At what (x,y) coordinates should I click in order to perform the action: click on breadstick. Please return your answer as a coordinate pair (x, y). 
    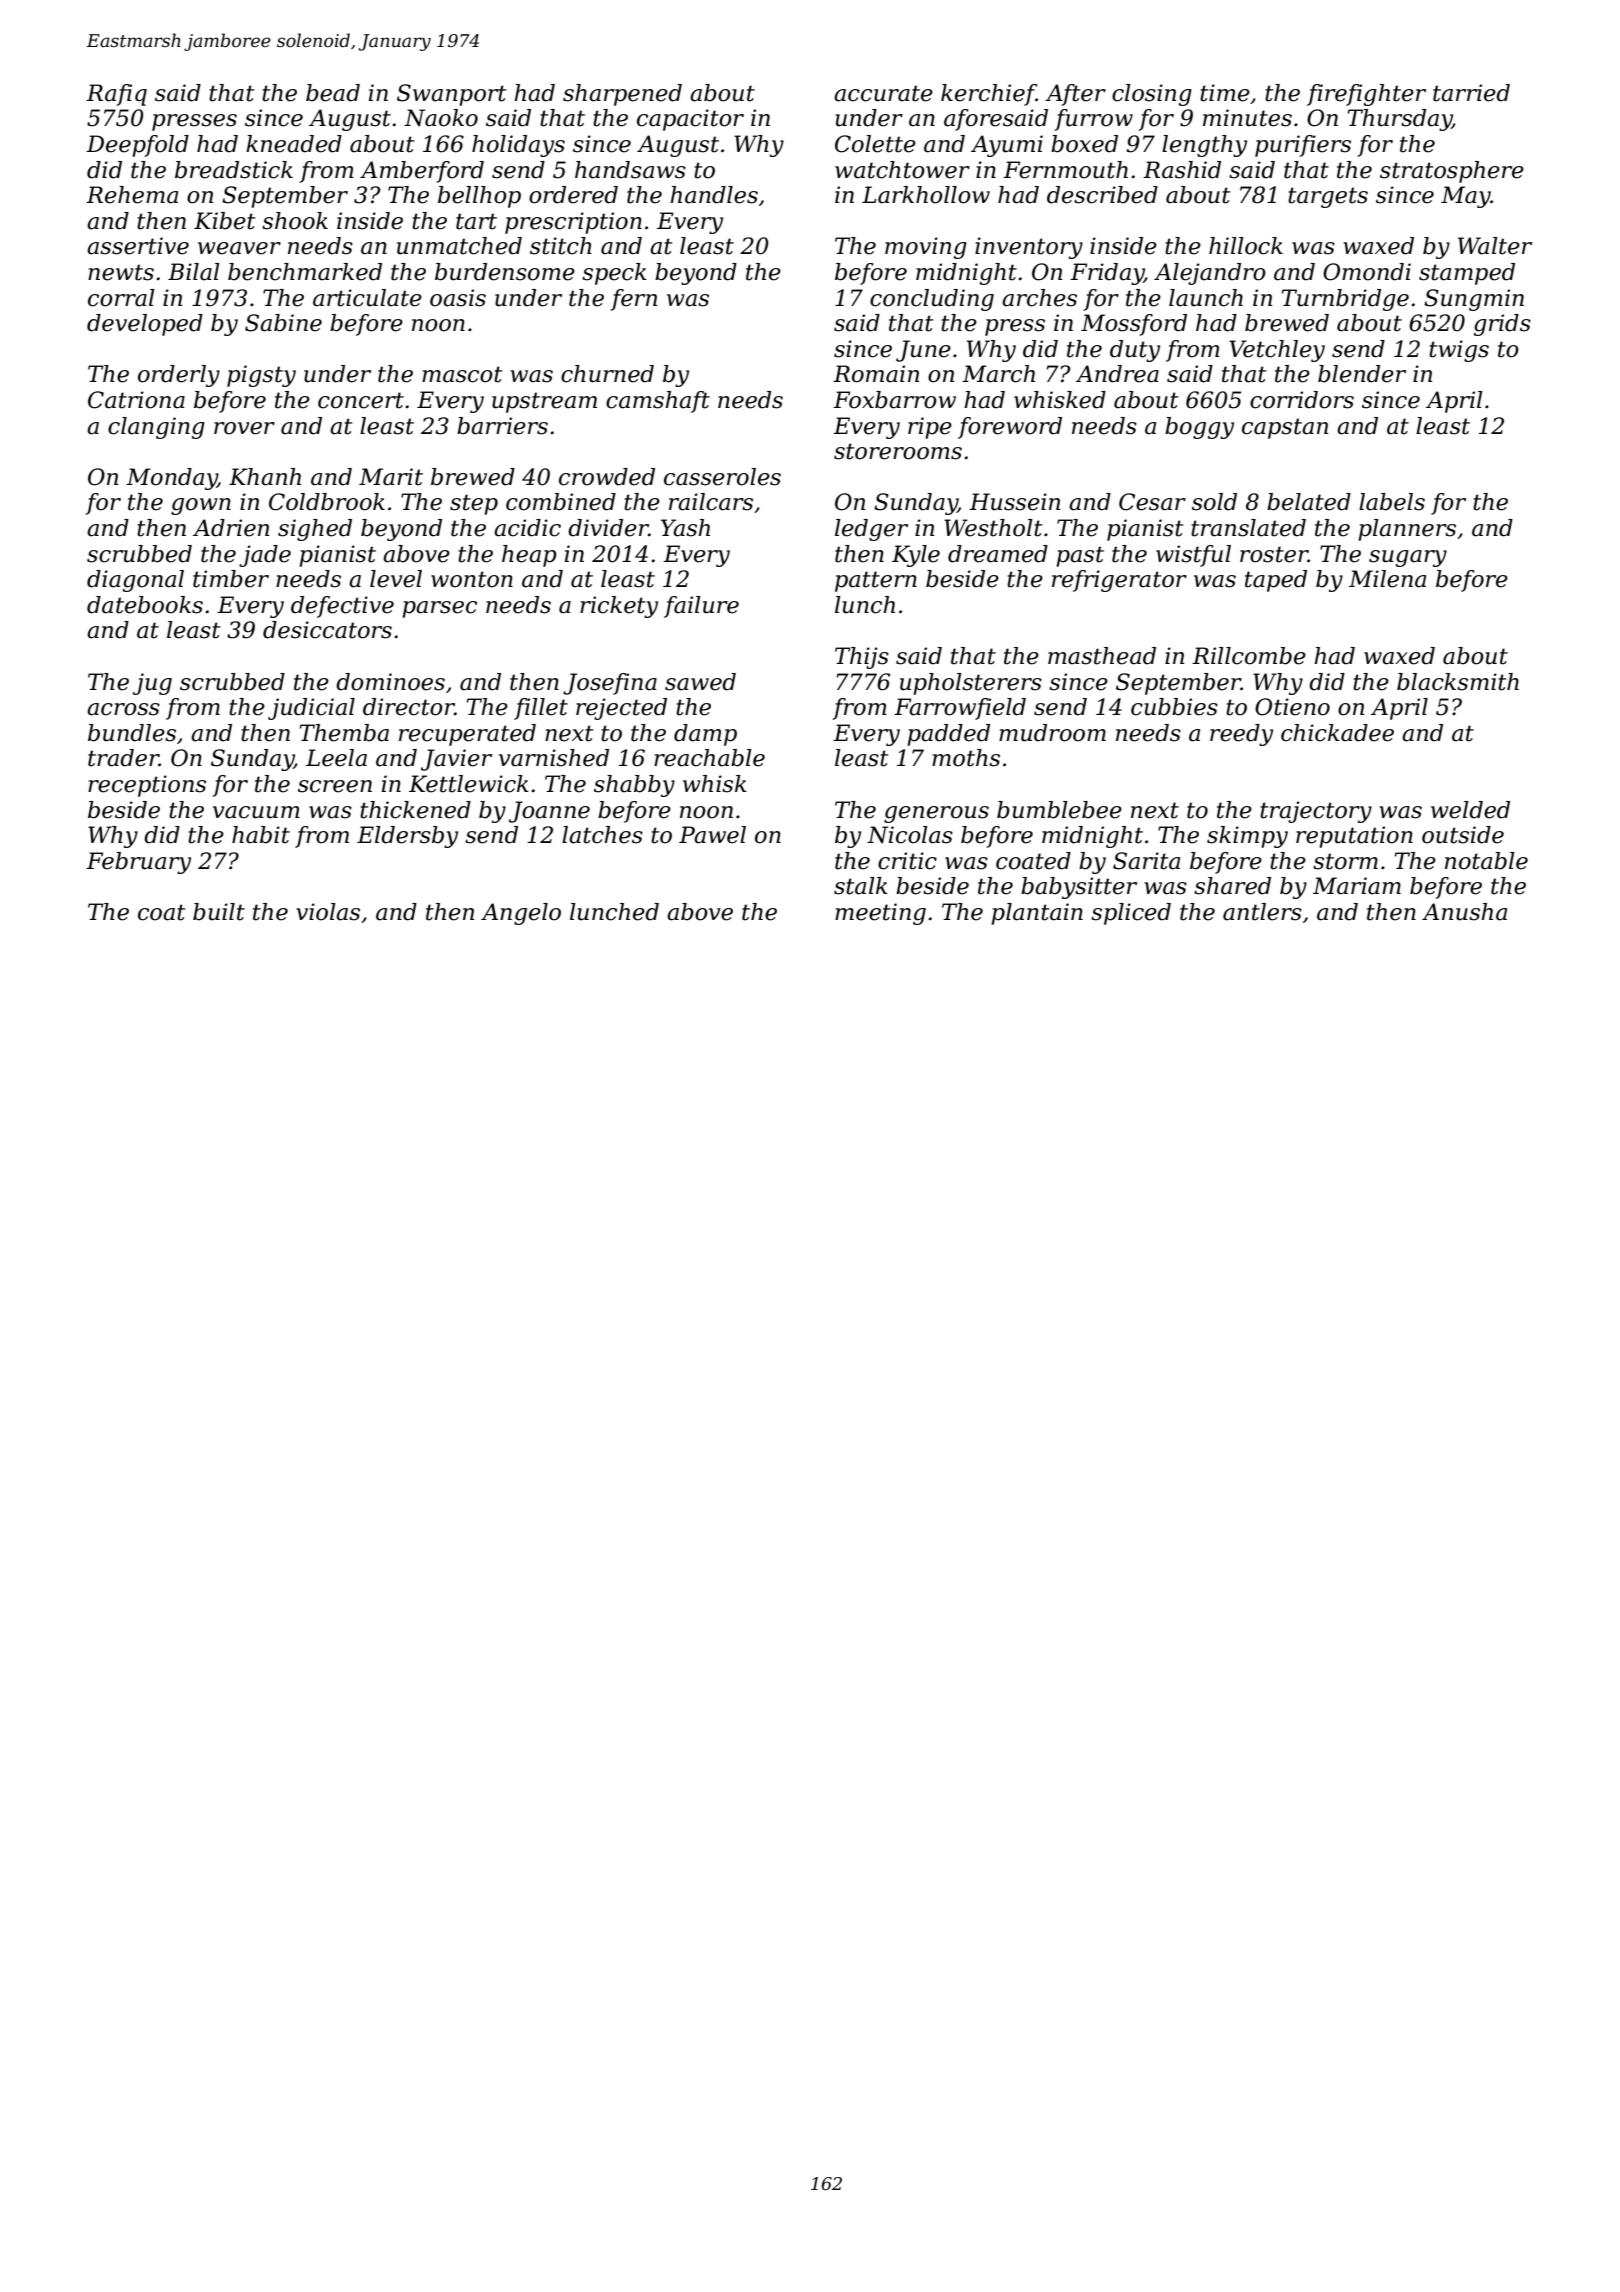
    Looking at the image, I should click on (234, 170).
